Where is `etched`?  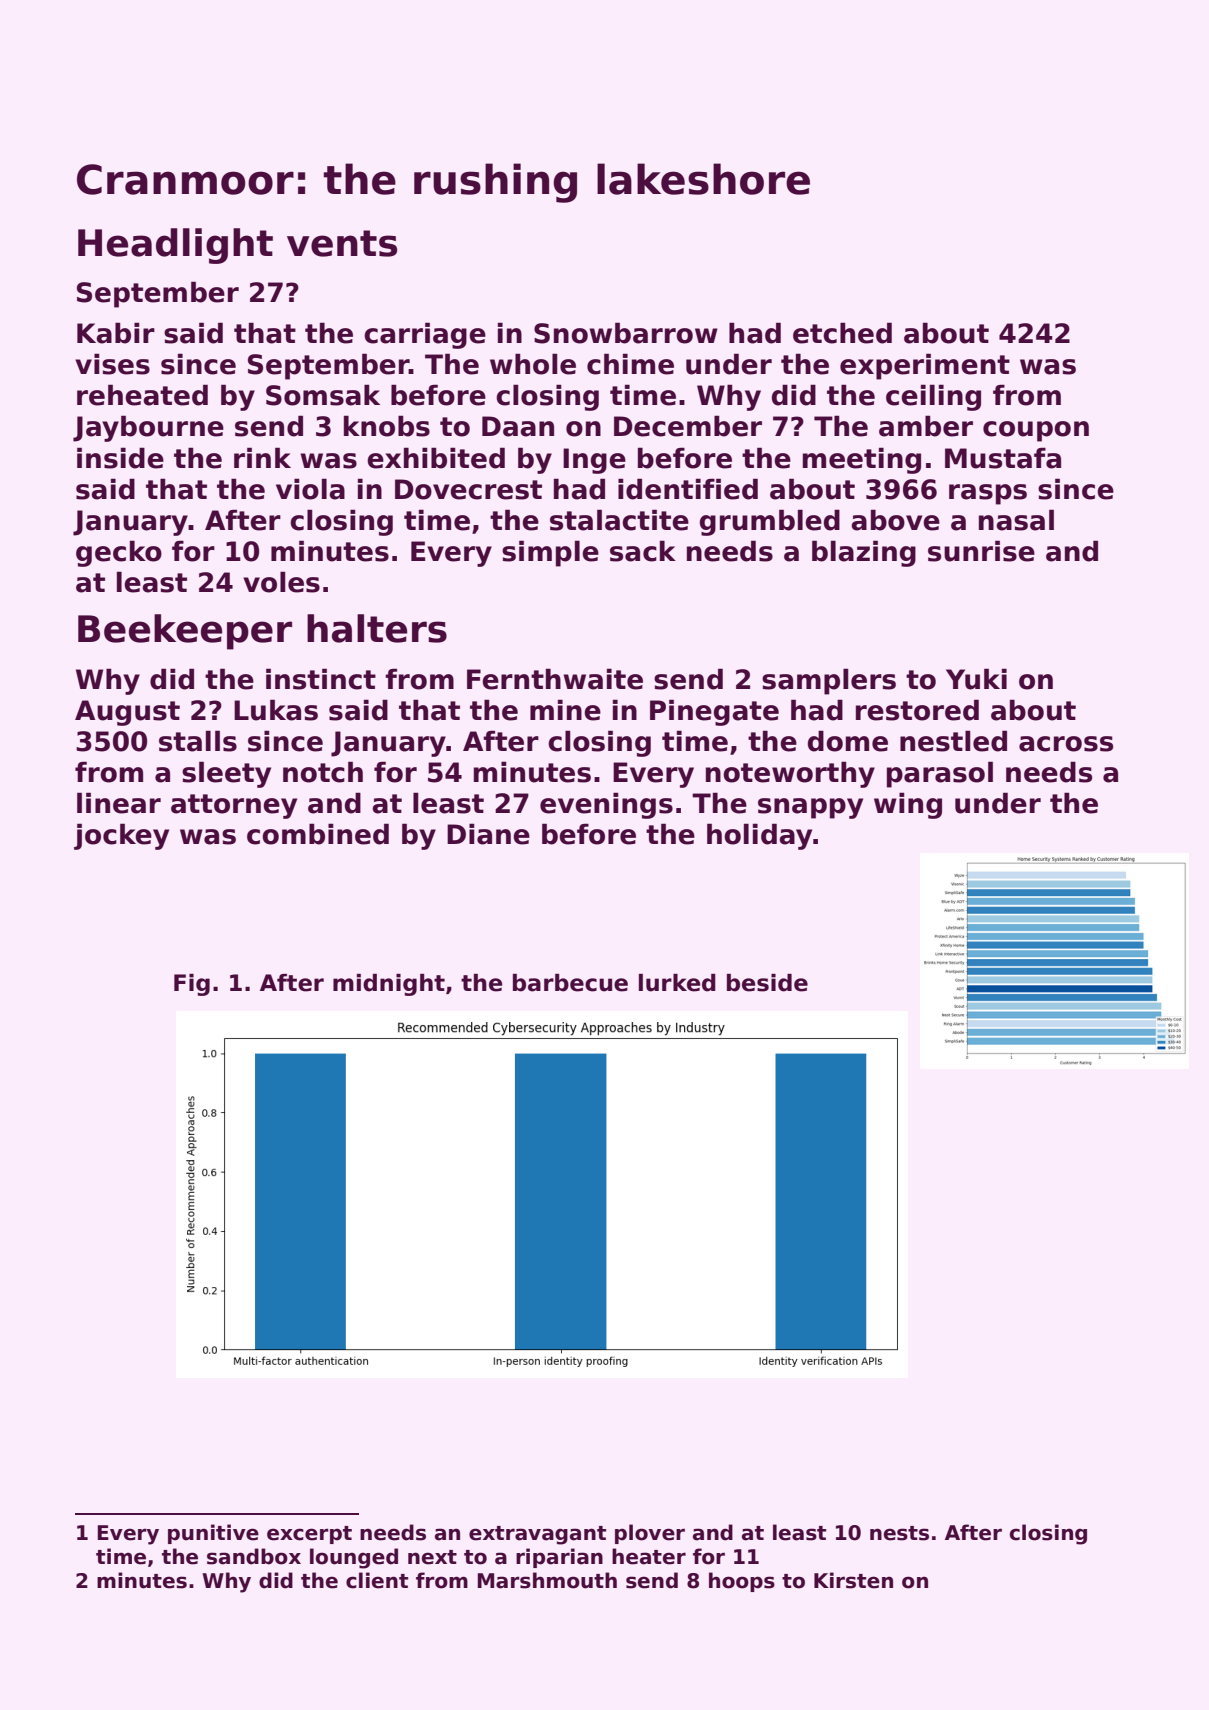 etched is located at coordinates (842, 333).
